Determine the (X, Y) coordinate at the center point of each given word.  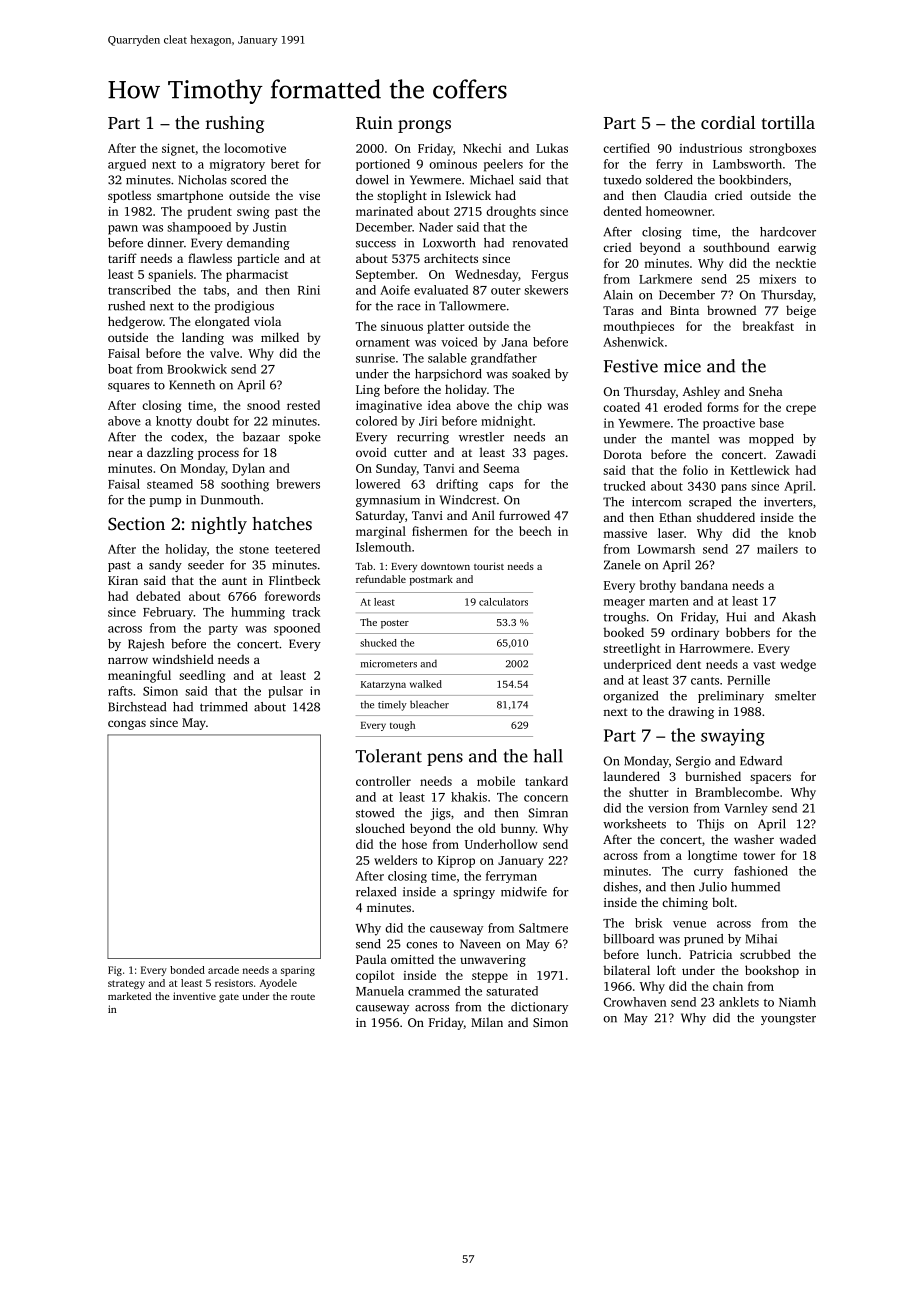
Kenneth (192, 385)
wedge (798, 665)
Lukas (552, 148)
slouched (380, 828)
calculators (503, 602)
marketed (129, 996)
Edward (761, 761)
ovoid (371, 452)
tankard (546, 781)
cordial (728, 122)
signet (178, 150)
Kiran (123, 580)
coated (621, 407)
